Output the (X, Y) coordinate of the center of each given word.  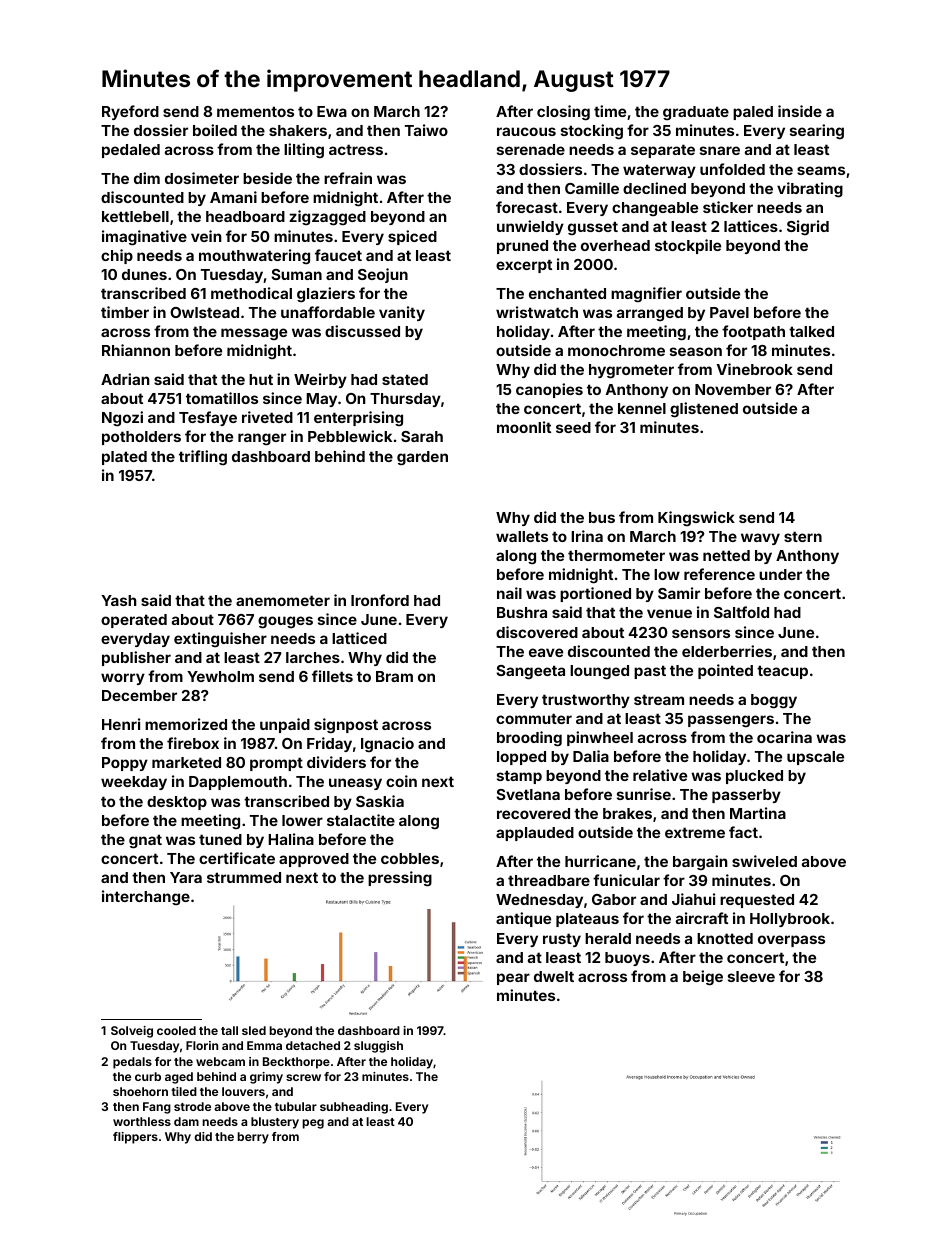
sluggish (378, 1047)
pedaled (131, 151)
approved (314, 860)
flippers (135, 1138)
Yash (119, 600)
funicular (626, 880)
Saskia (380, 801)
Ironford (380, 600)
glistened (704, 410)
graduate (696, 113)
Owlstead (204, 312)
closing (563, 113)
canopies (549, 390)
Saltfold (741, 612)
